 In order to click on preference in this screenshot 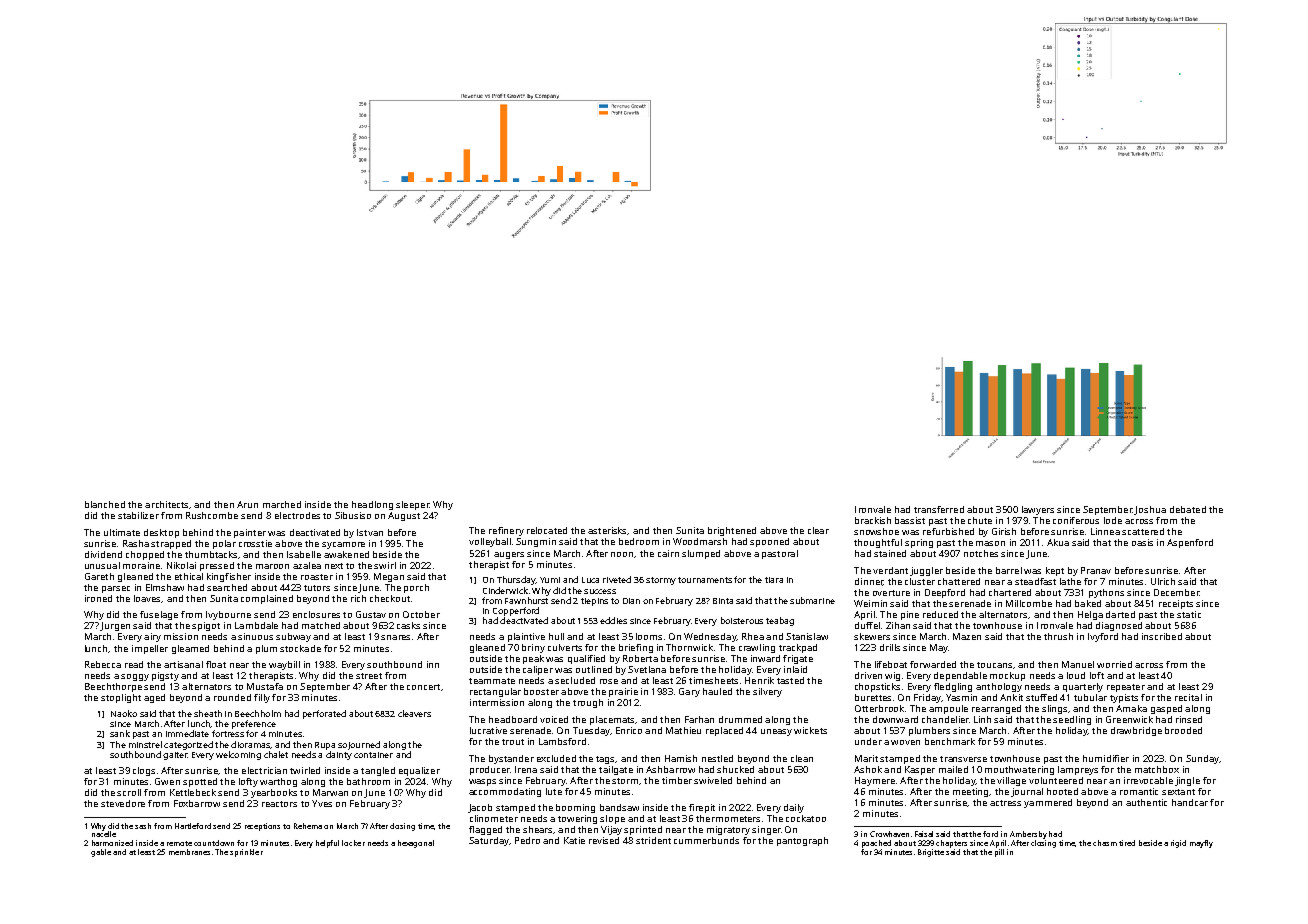, I will do `click(254, 724)`.
